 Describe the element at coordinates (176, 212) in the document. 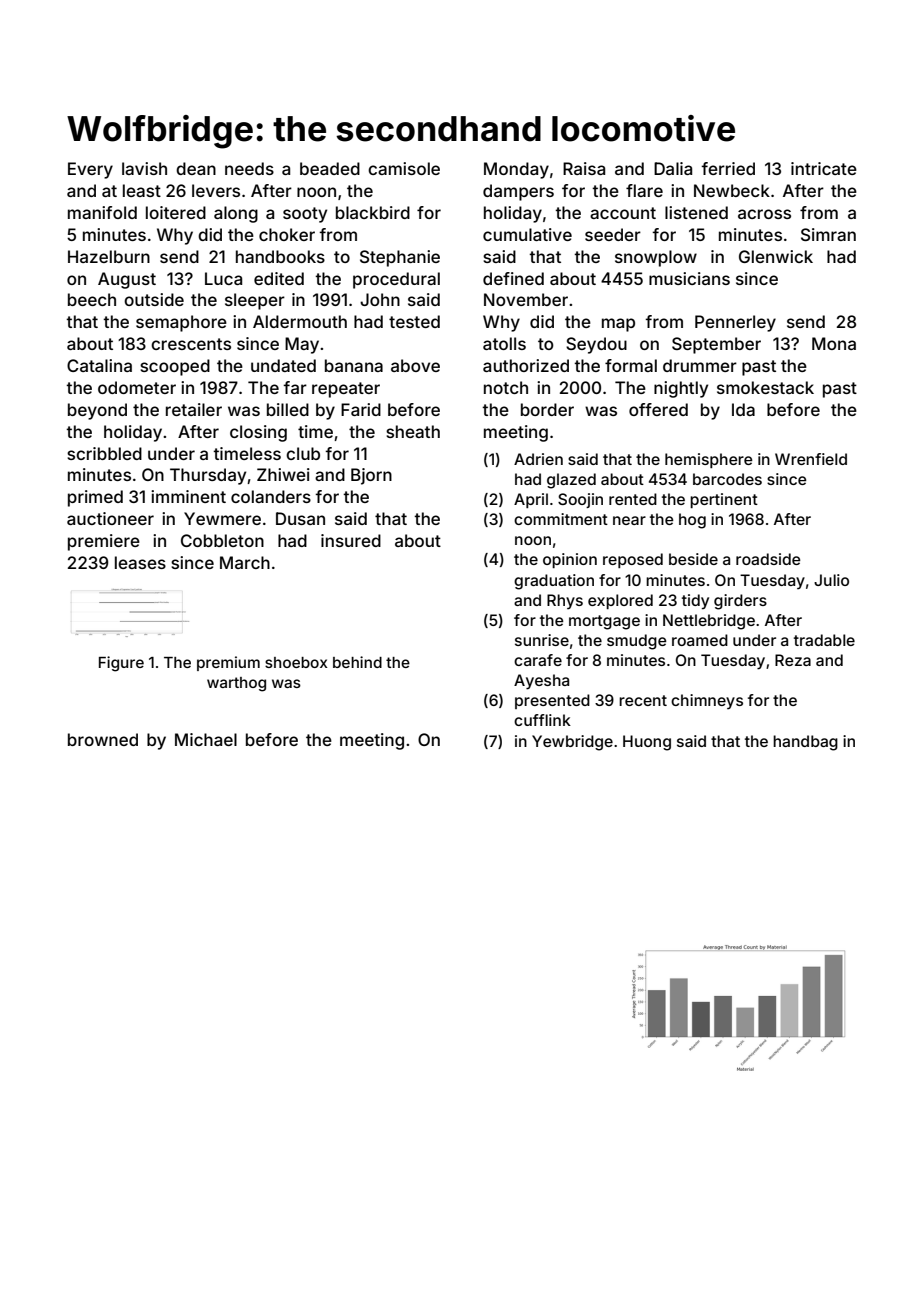

I see `loitered` at that location.
